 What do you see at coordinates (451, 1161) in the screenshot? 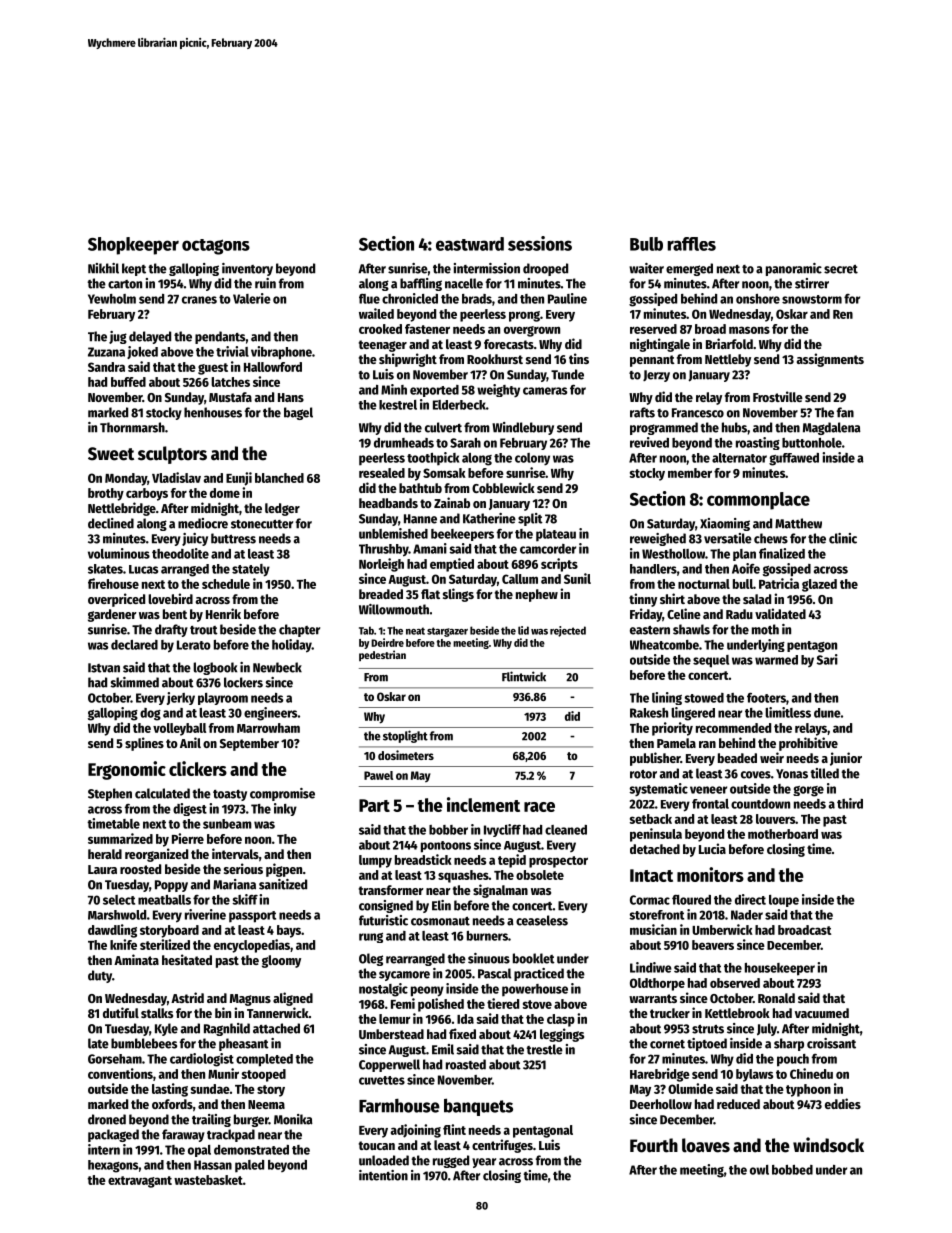
I see `rugged` at bounding box center [451, 1161].
